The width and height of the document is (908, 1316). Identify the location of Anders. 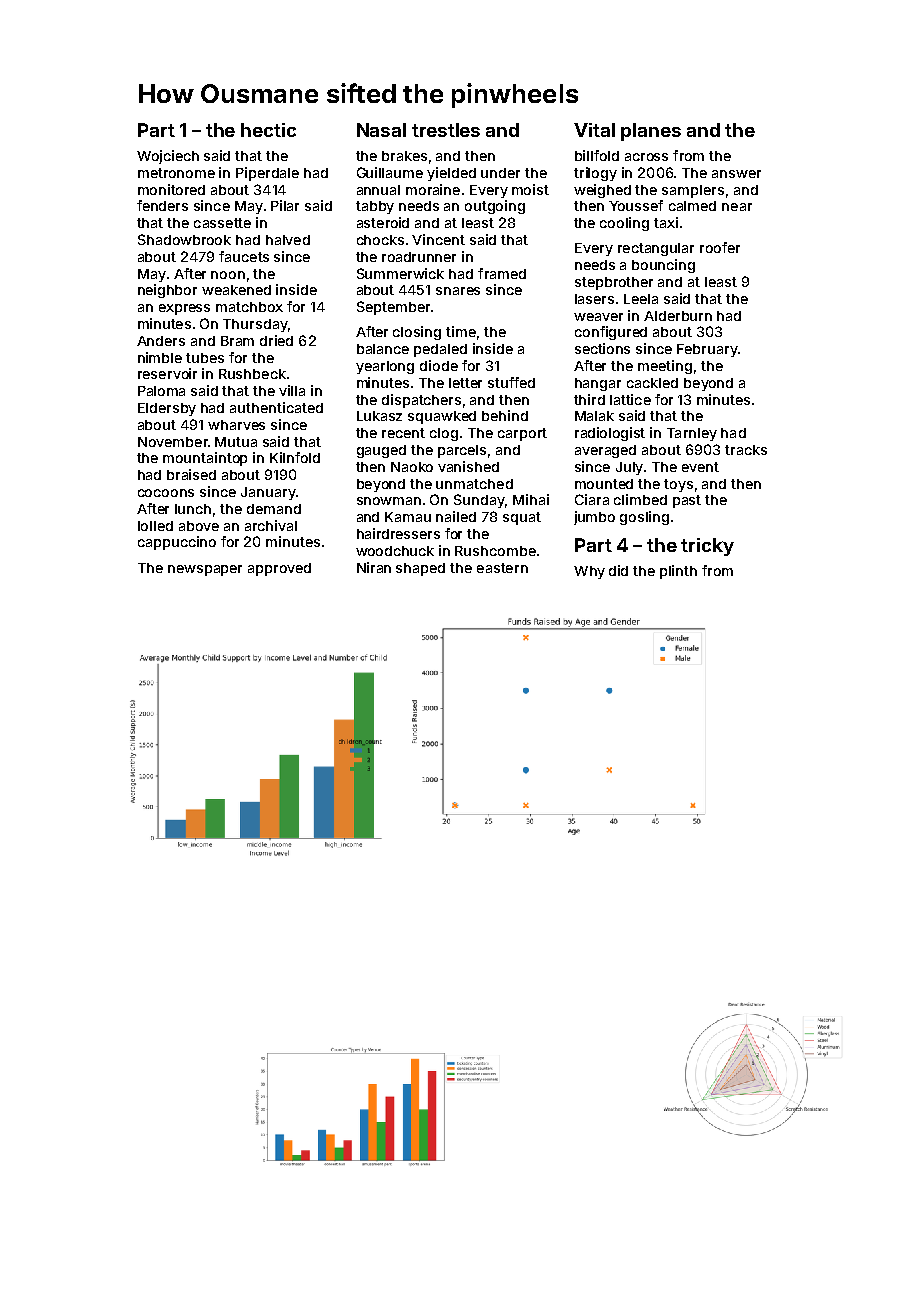
(161, 341).
